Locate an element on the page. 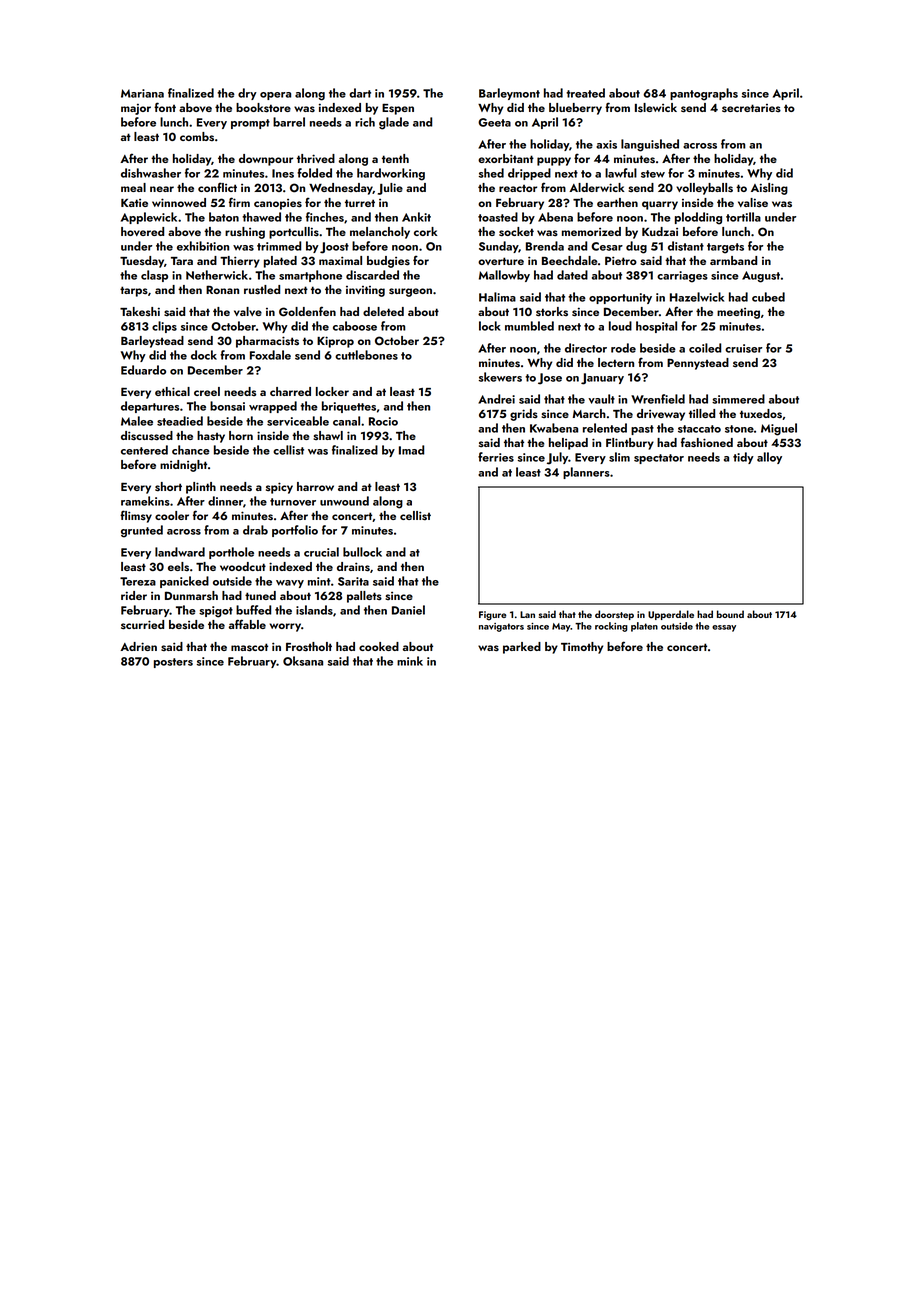 The image size is (924, 1308). Miguel is located at coordinates (779, 429).
